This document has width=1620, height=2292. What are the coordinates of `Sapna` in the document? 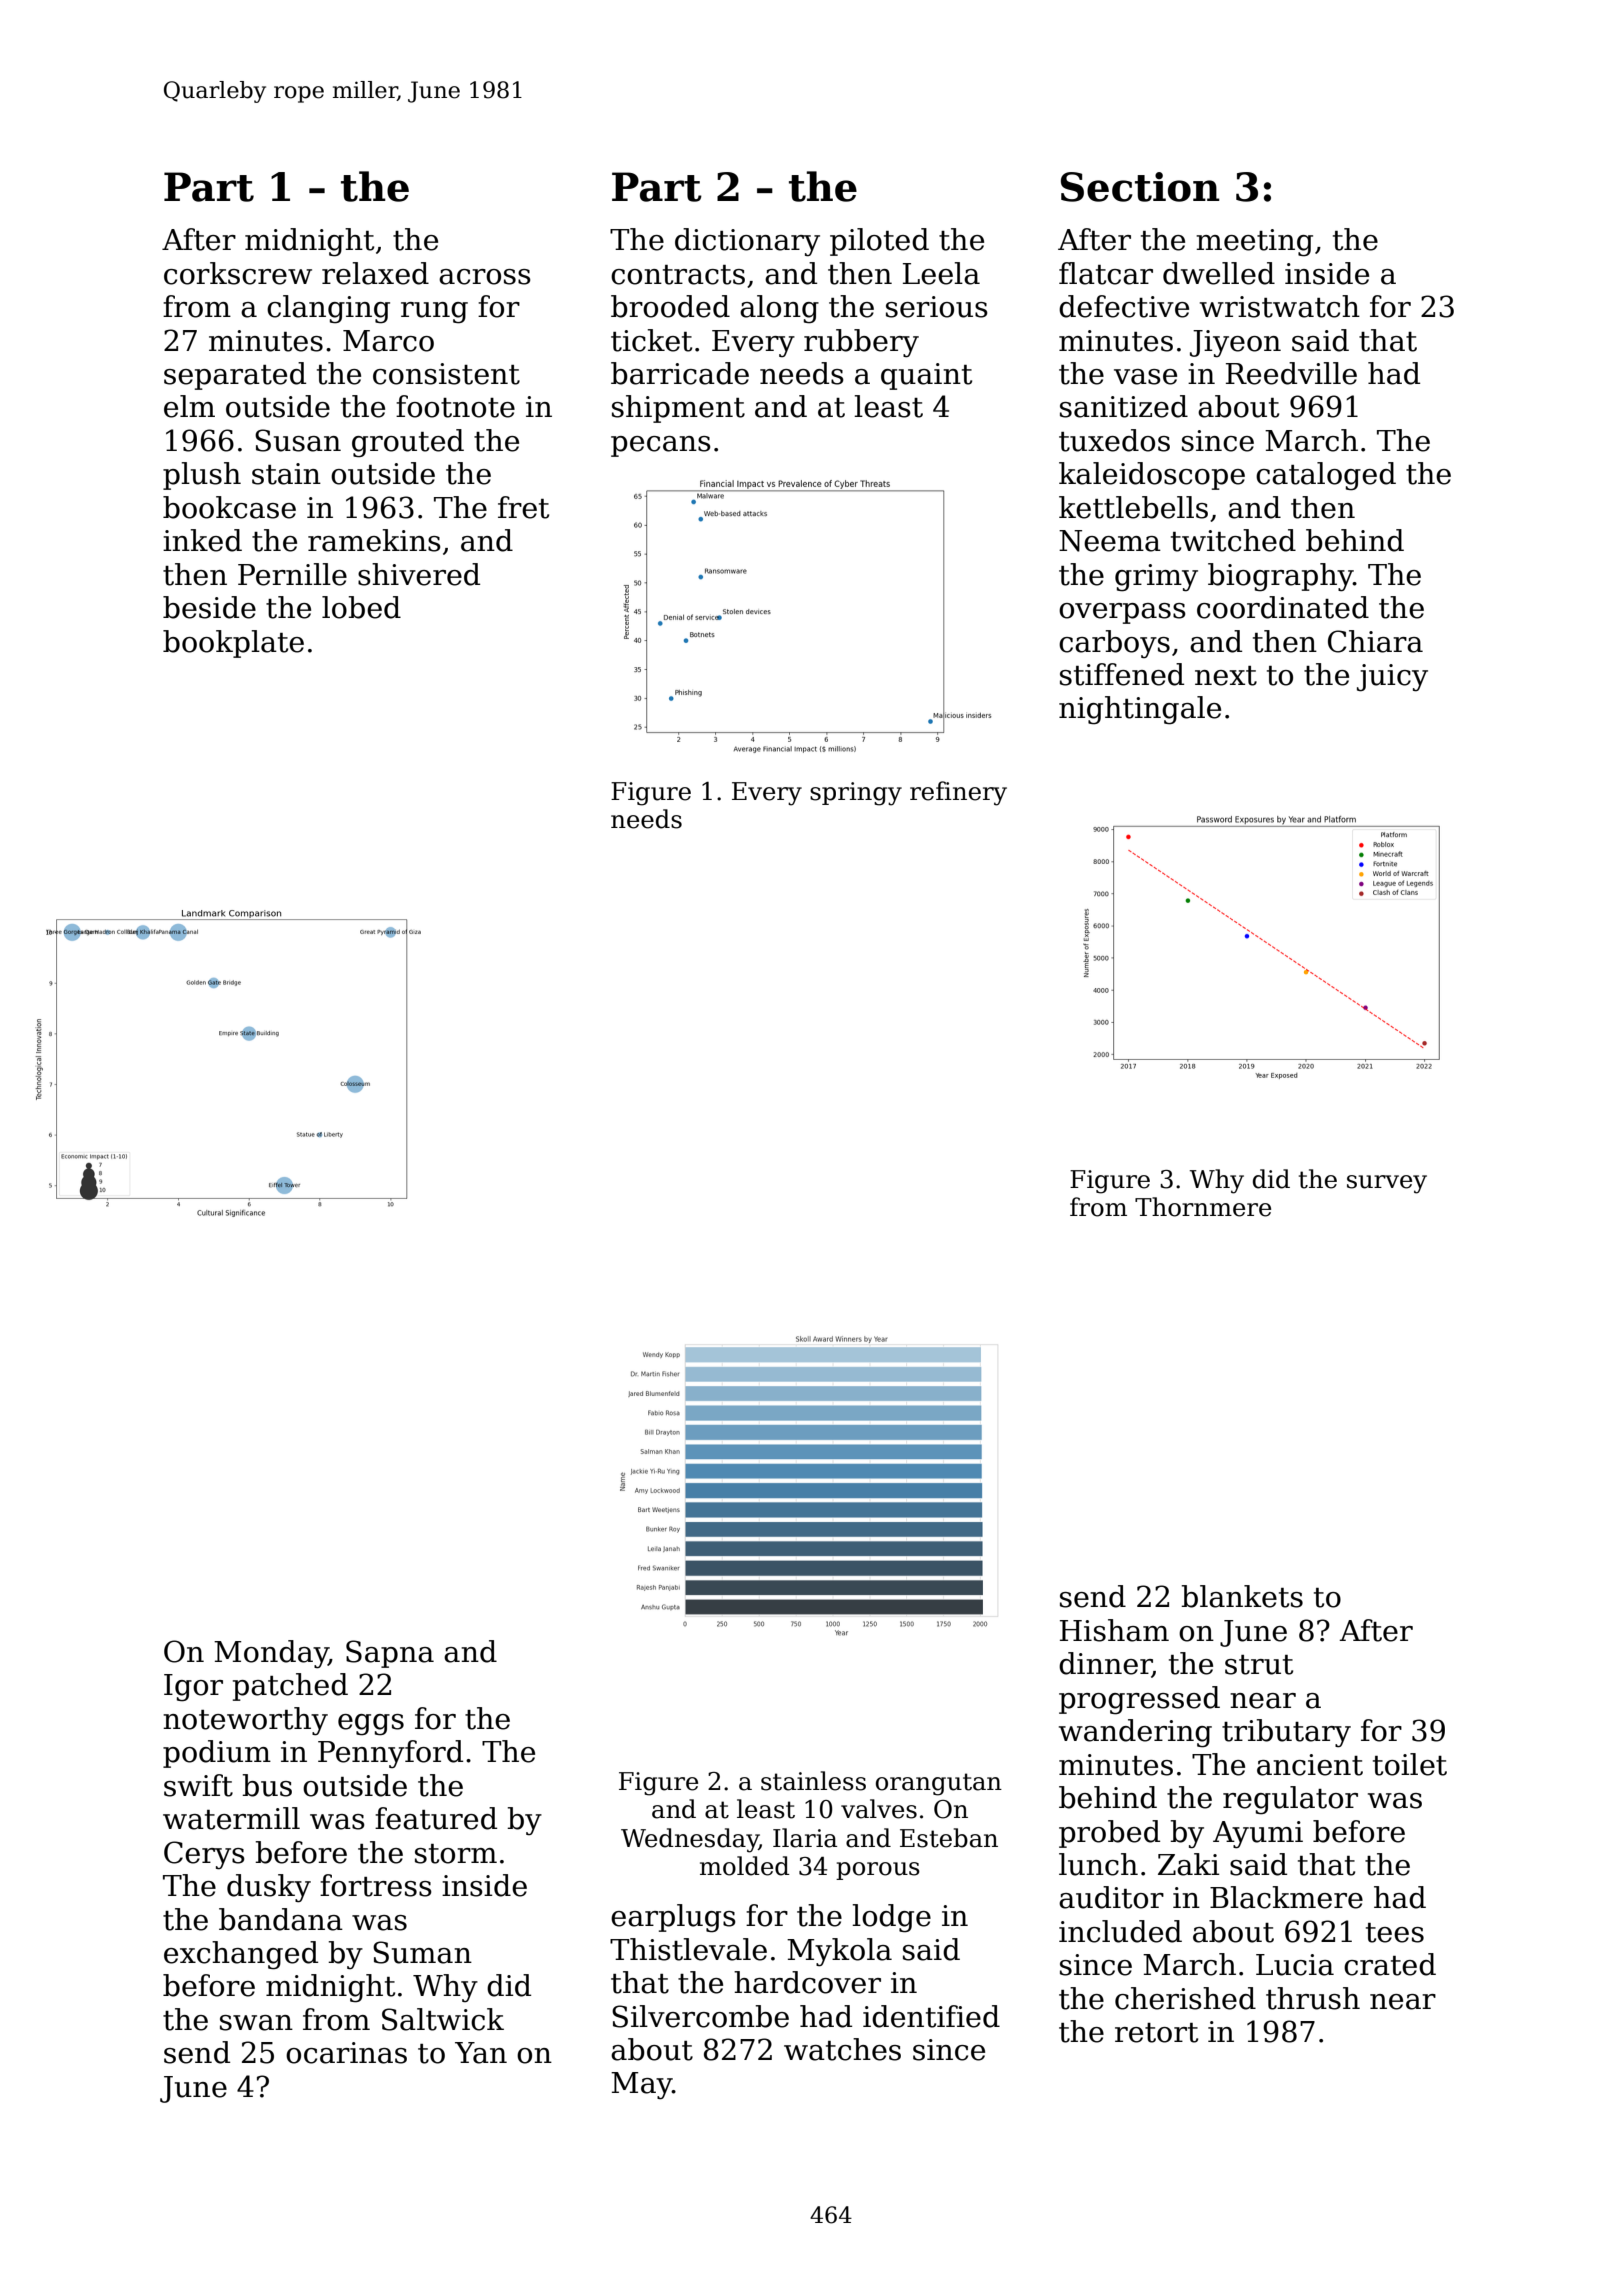 It's located at (390, 1654).
